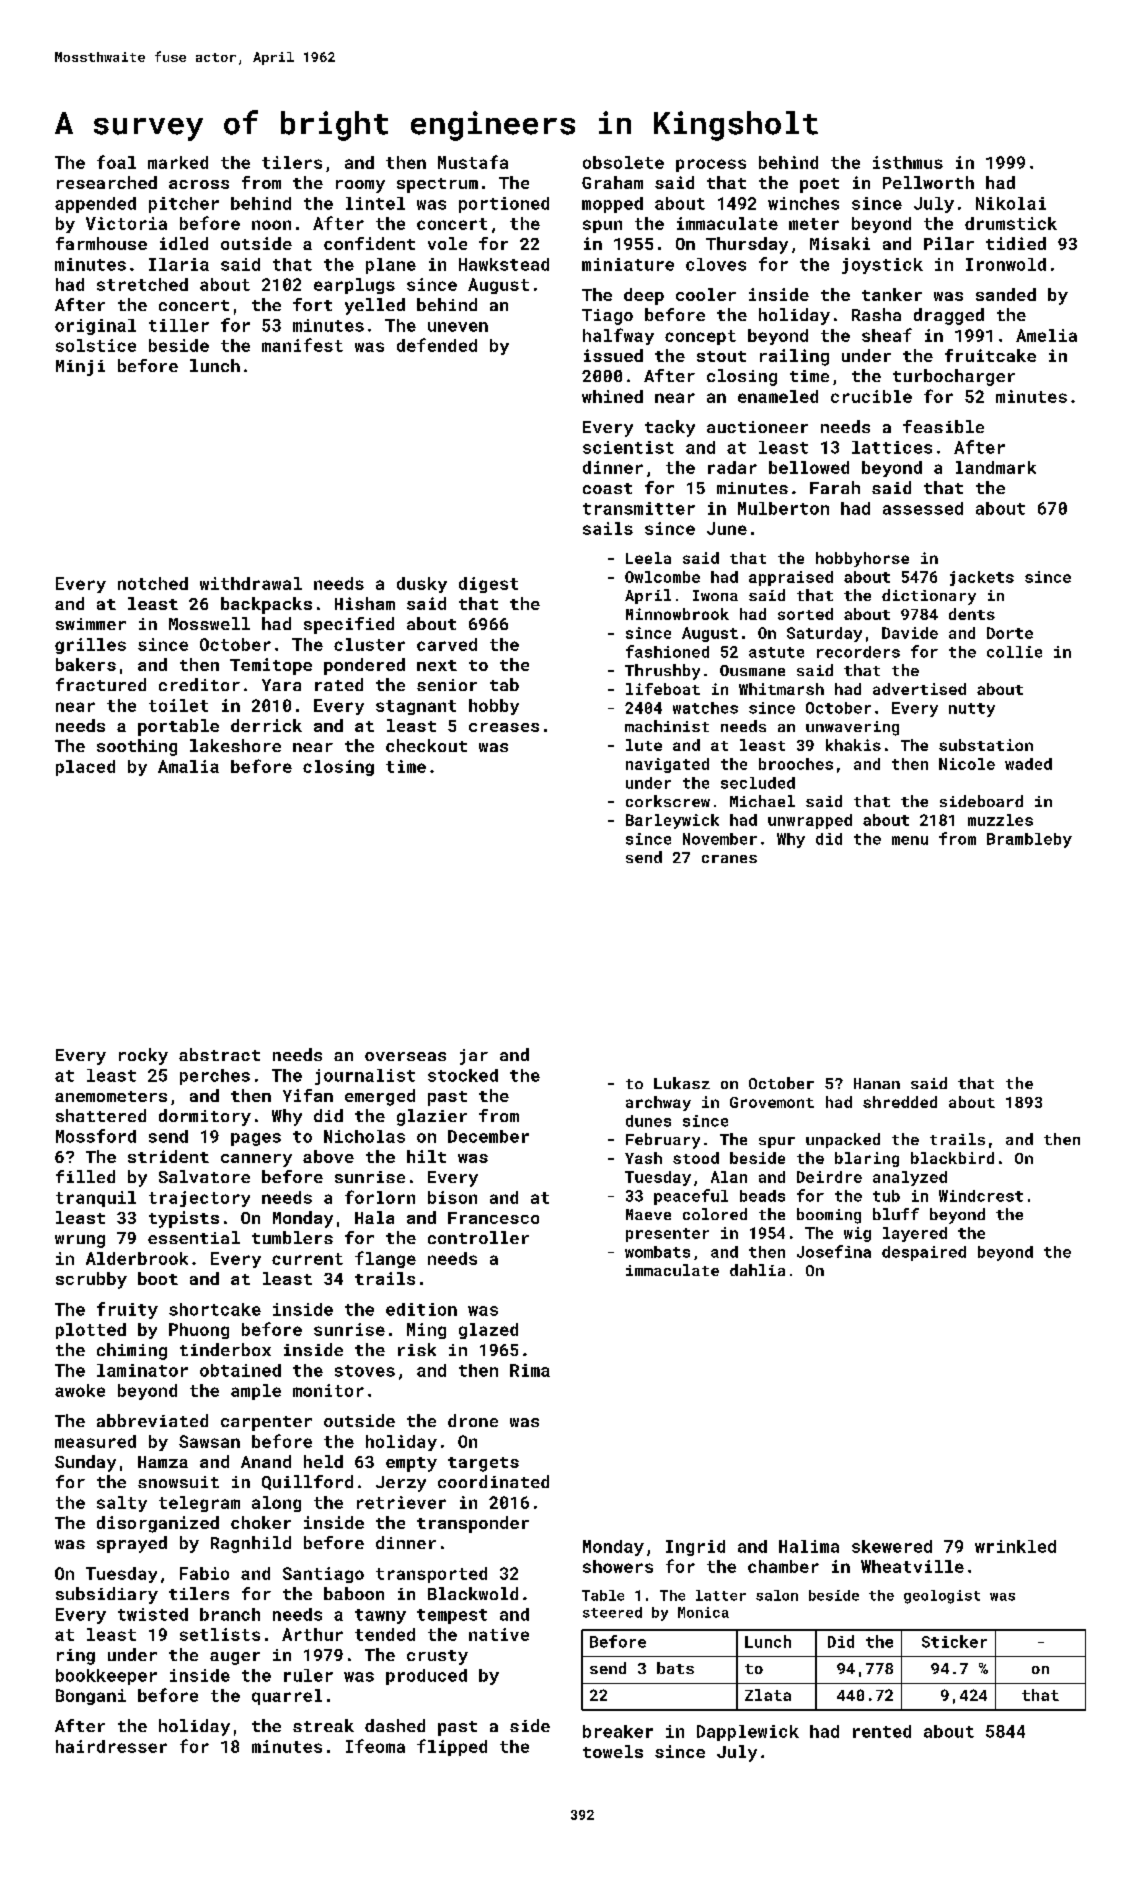  I want to click on isthmus, so click(908, 162).
